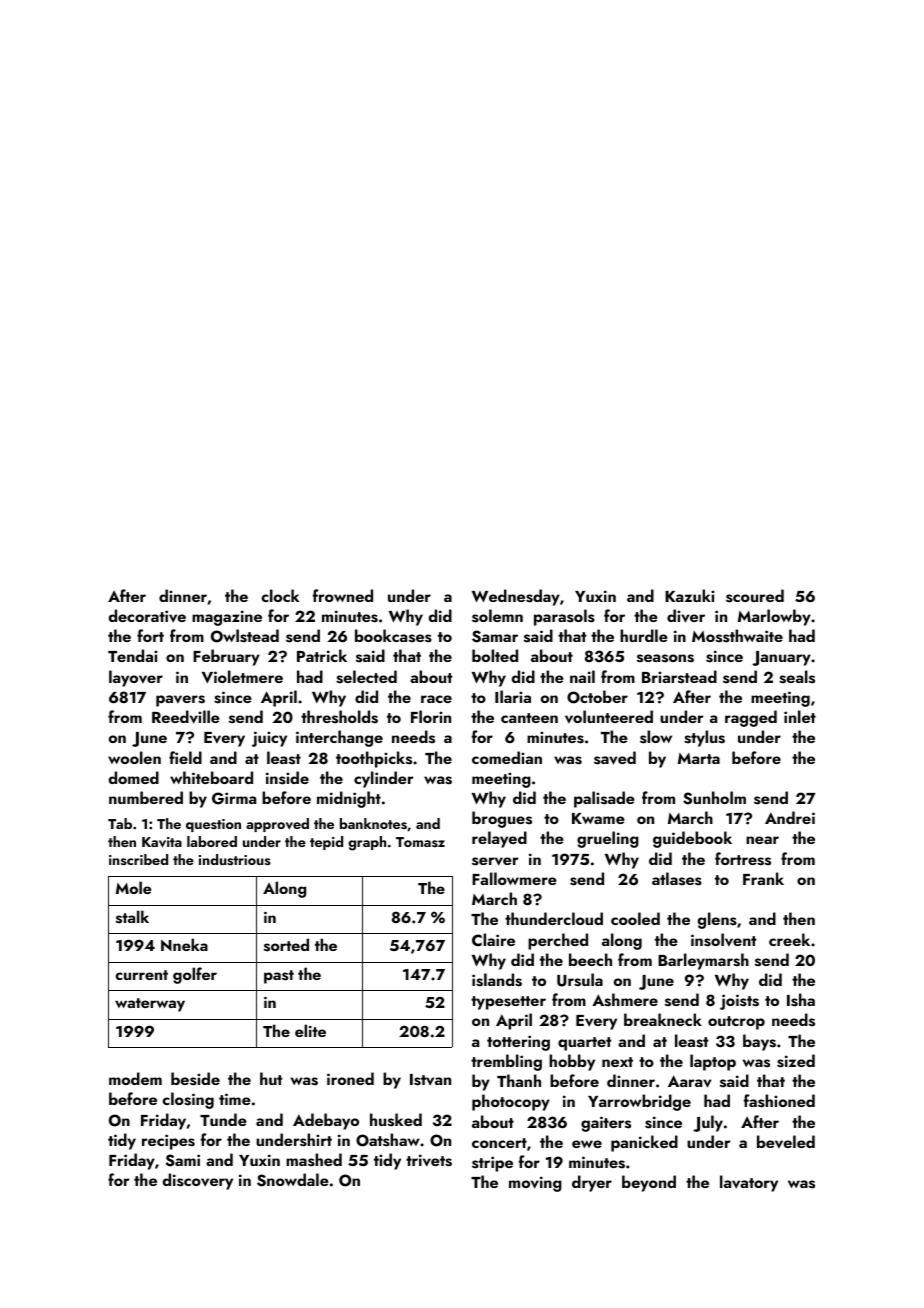 The width and height of the page is (924, 1308). Describe the element at coordinates (714, 798) in the page. I see `Sunholm` at that location.
